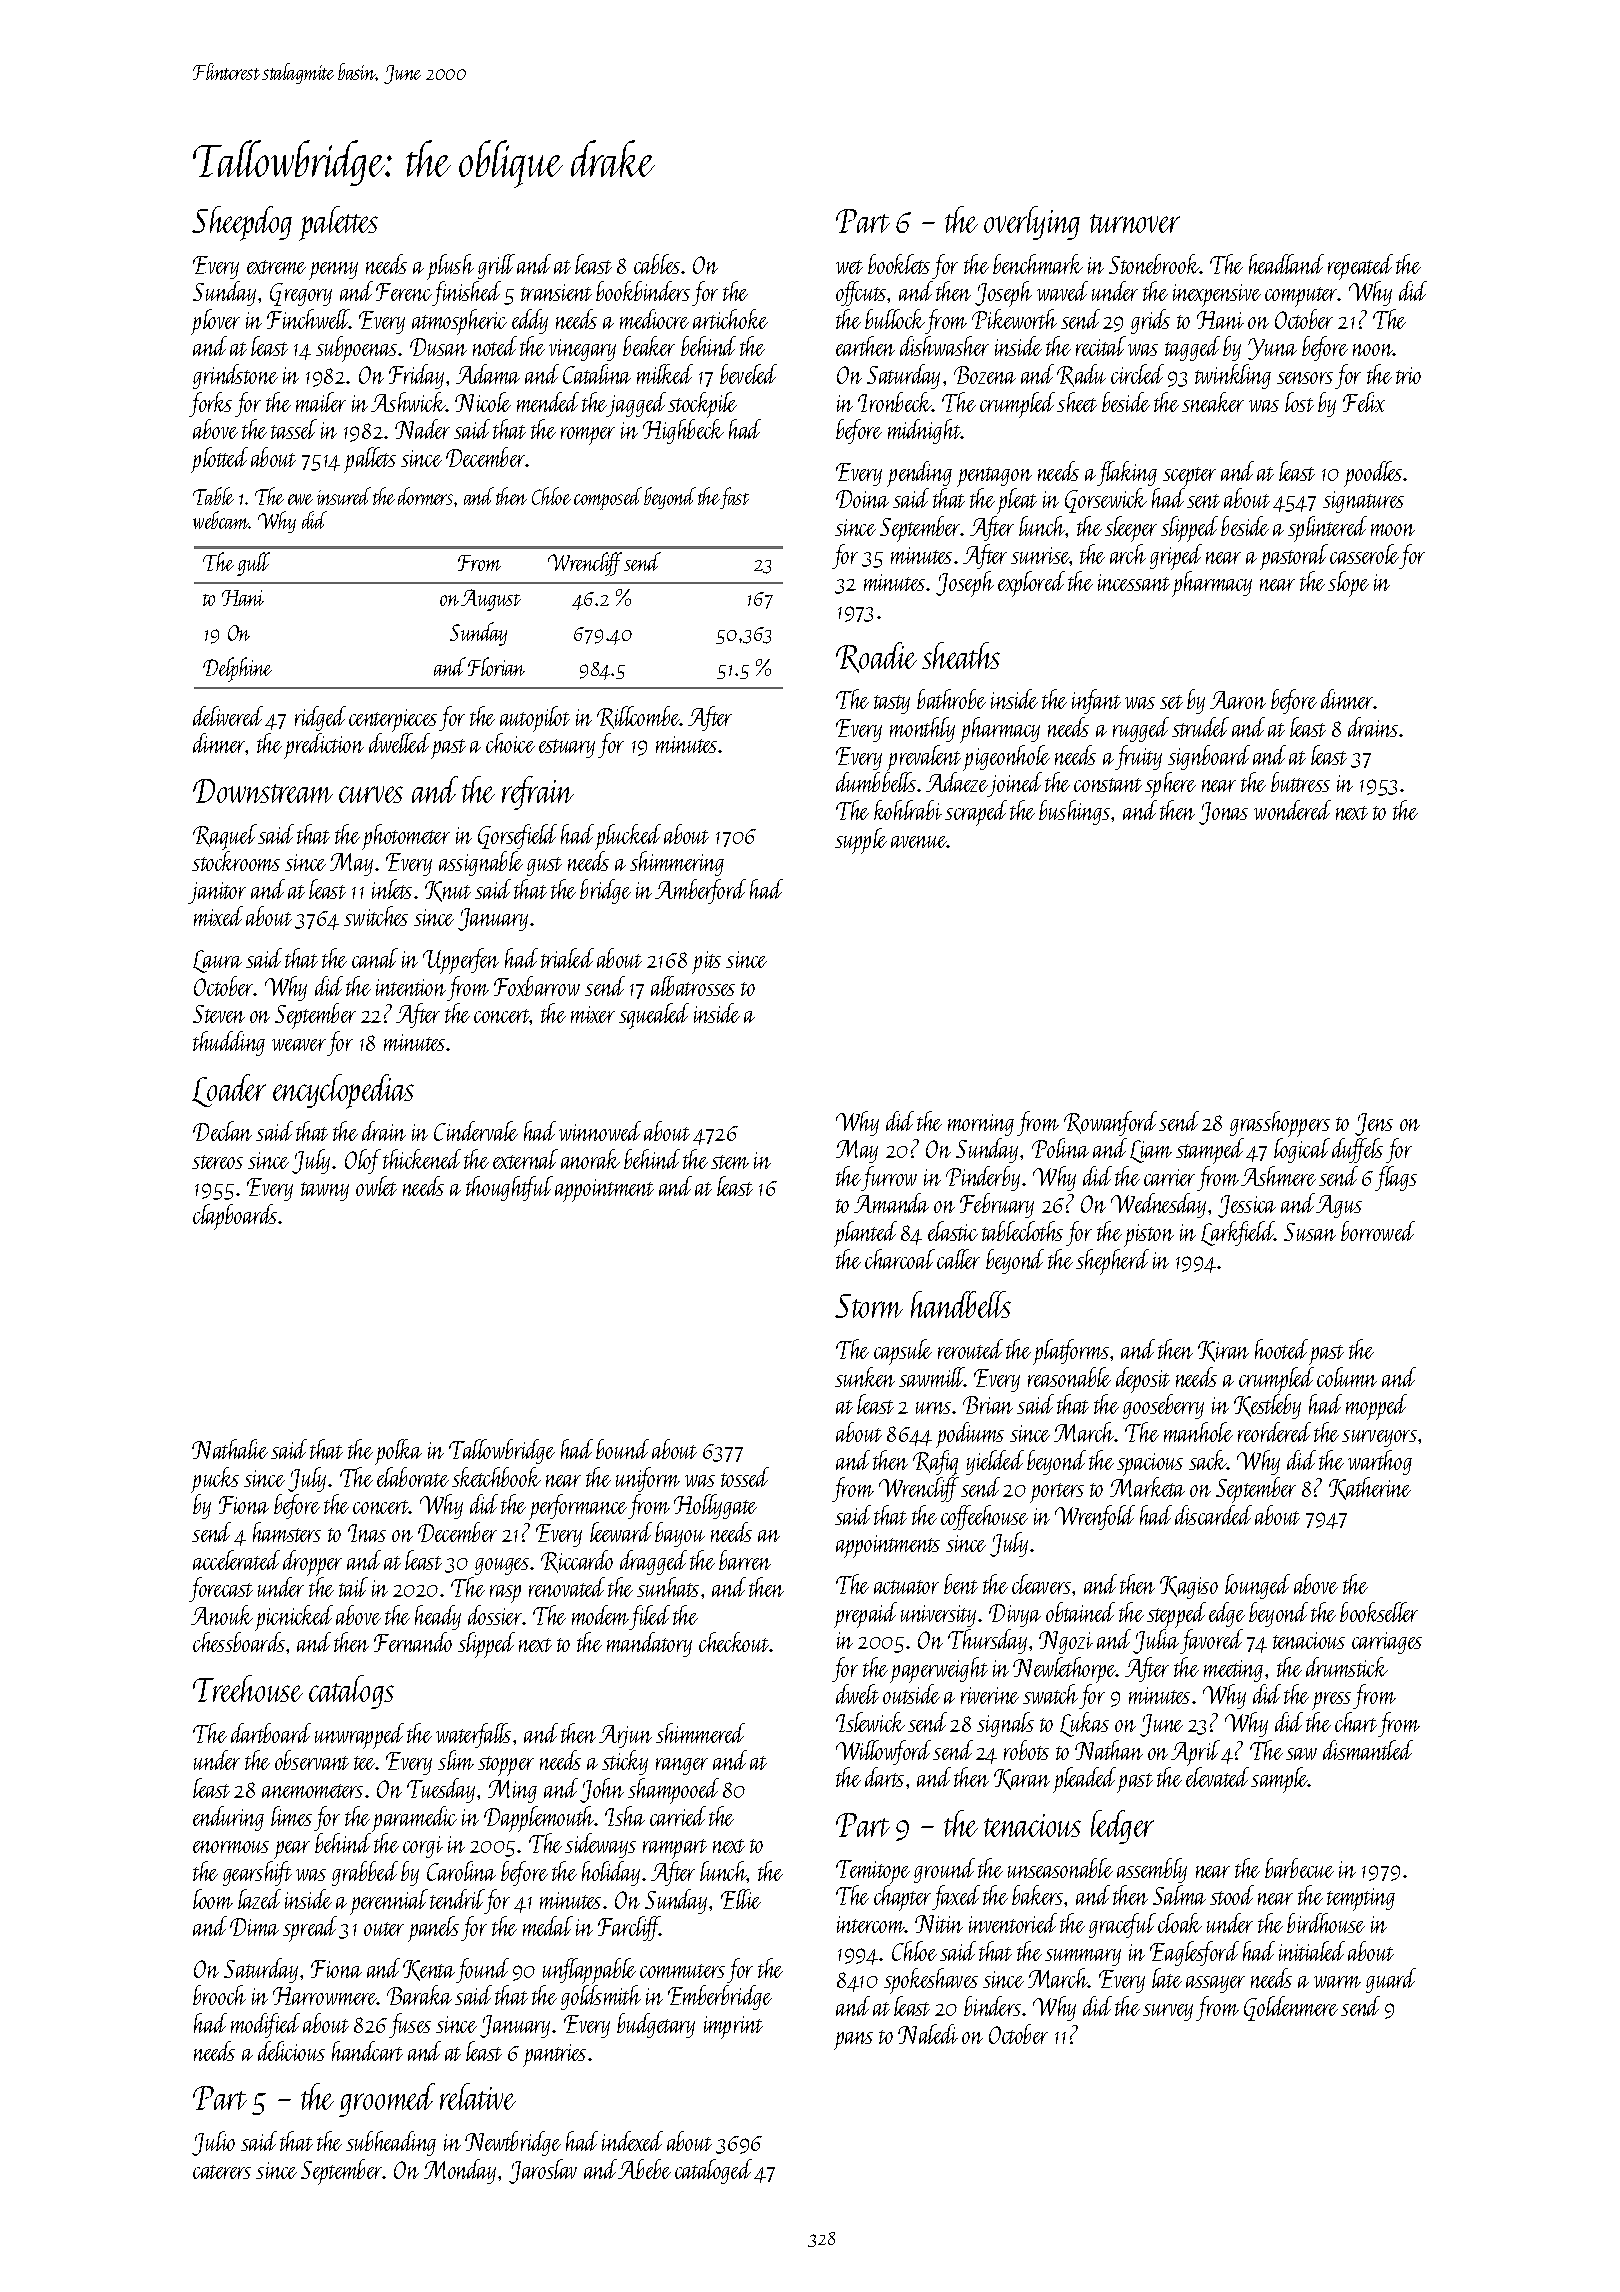  Describe the element at coordinates (1291, 2008) in the page. I see `Goldenmere` at that location.
